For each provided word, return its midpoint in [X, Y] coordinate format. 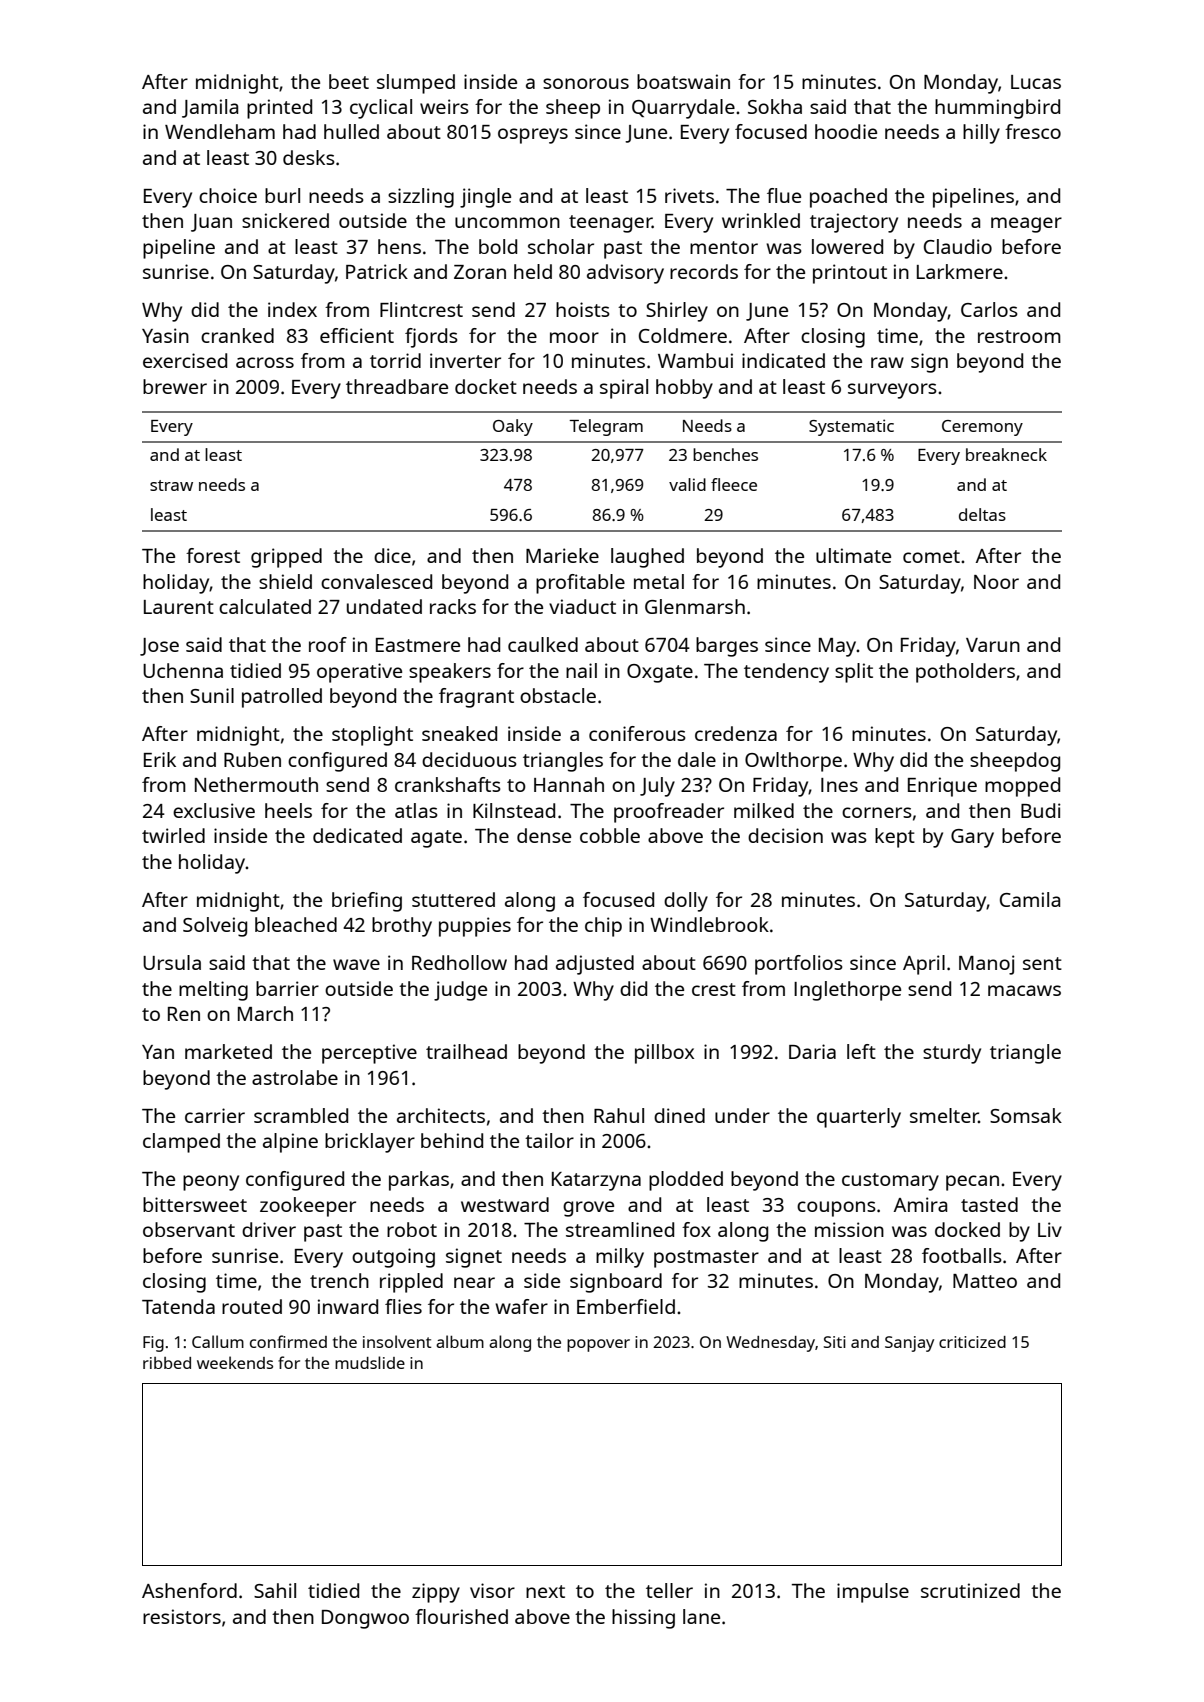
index [292, 309]
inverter [465, 360]
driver [269, 1229]
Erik [160, 759]
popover [598, 1345]
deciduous [469, 759]
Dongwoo [365, 1619]
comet [931, 556]
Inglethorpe [847, 991]
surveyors [892, 391]
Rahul [619, 1115]
